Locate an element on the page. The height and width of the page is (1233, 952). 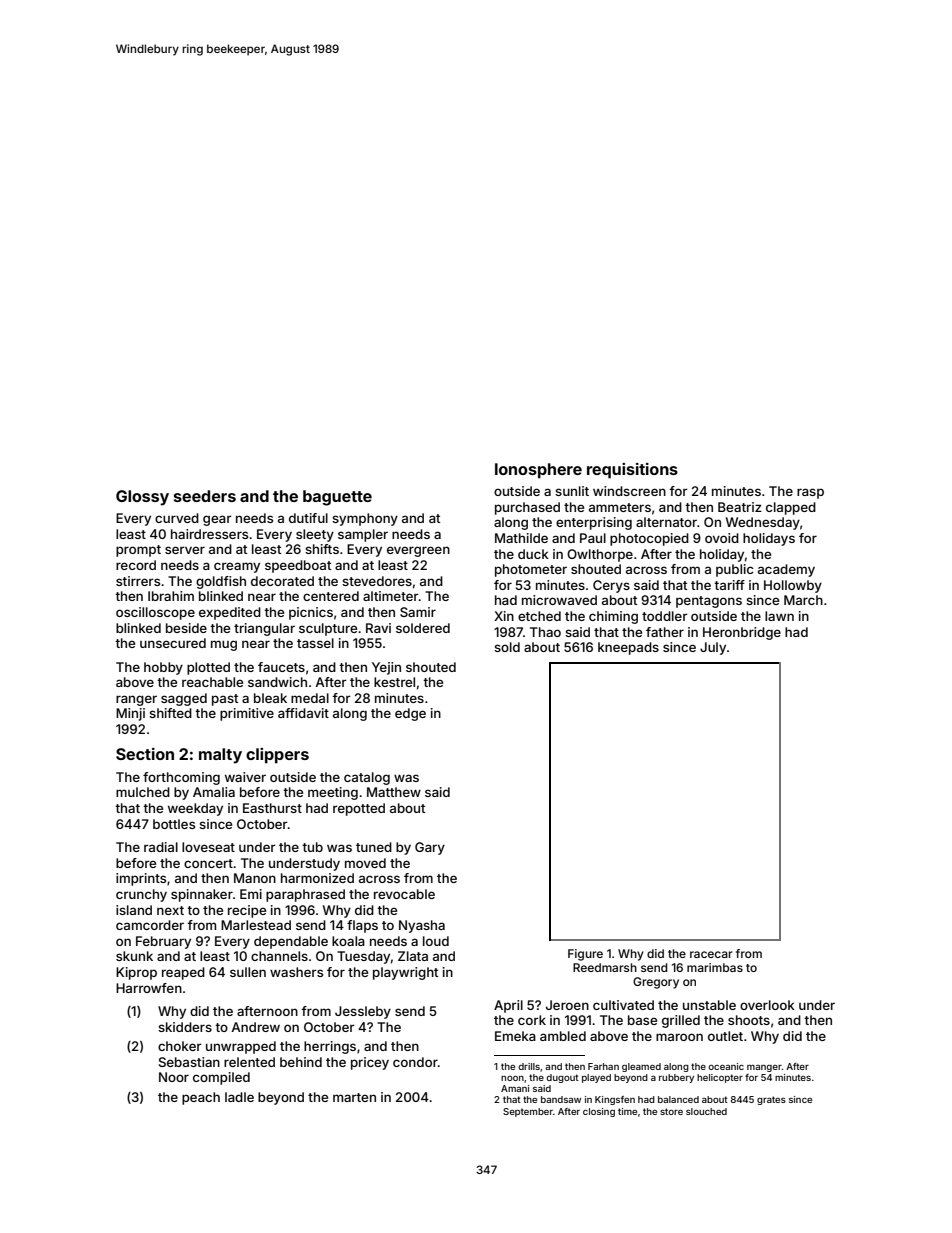
academy is located at coordinates (786, 570).
